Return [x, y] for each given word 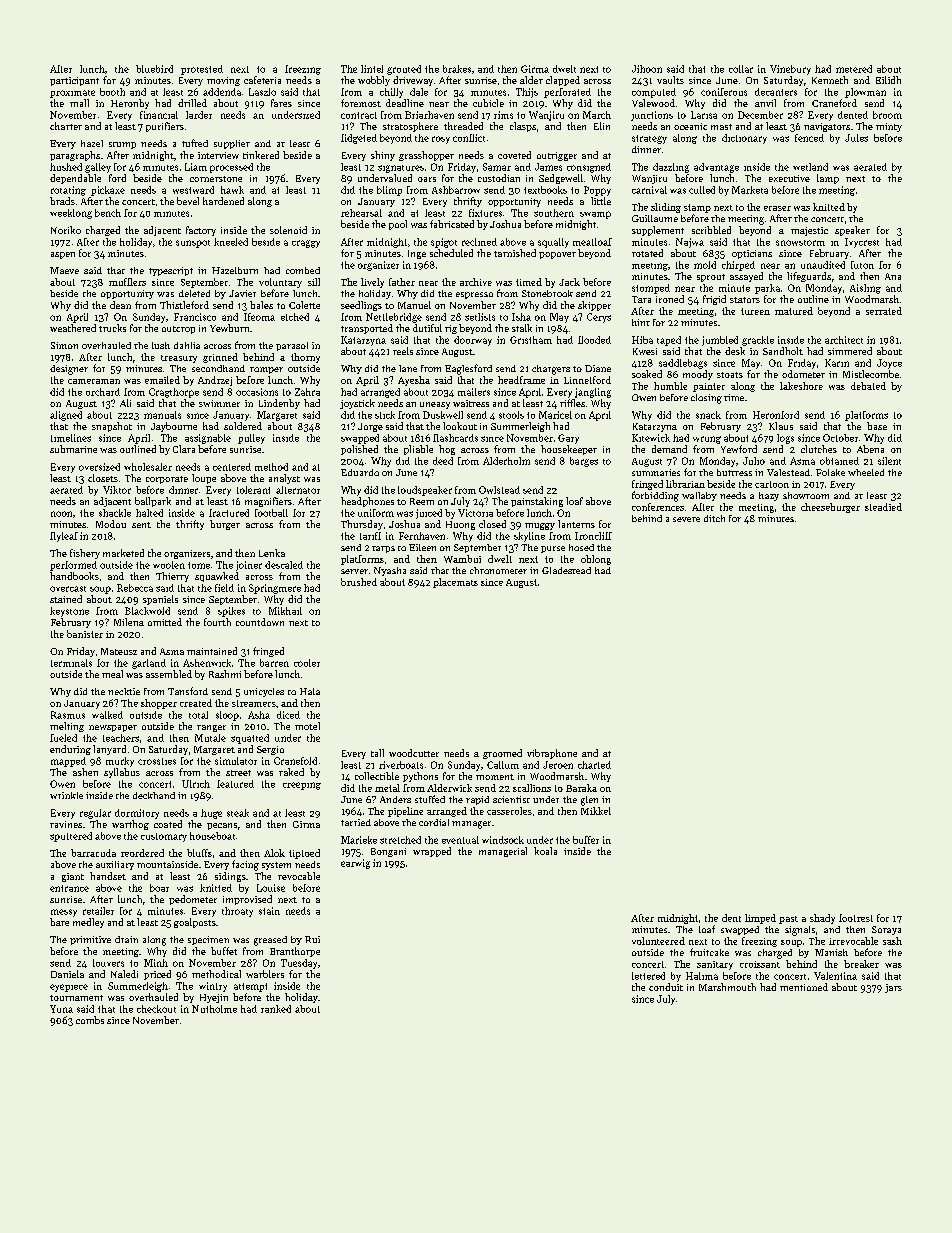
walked [107, 715]
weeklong [71, 214]
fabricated [452, 224]
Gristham [531, 340]
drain [126, 939]
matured [794, 311]
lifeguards [809, 277]
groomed [502, 754]
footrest [856, 918]
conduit [666, 987]
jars [893, 988]
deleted [194, 293]
